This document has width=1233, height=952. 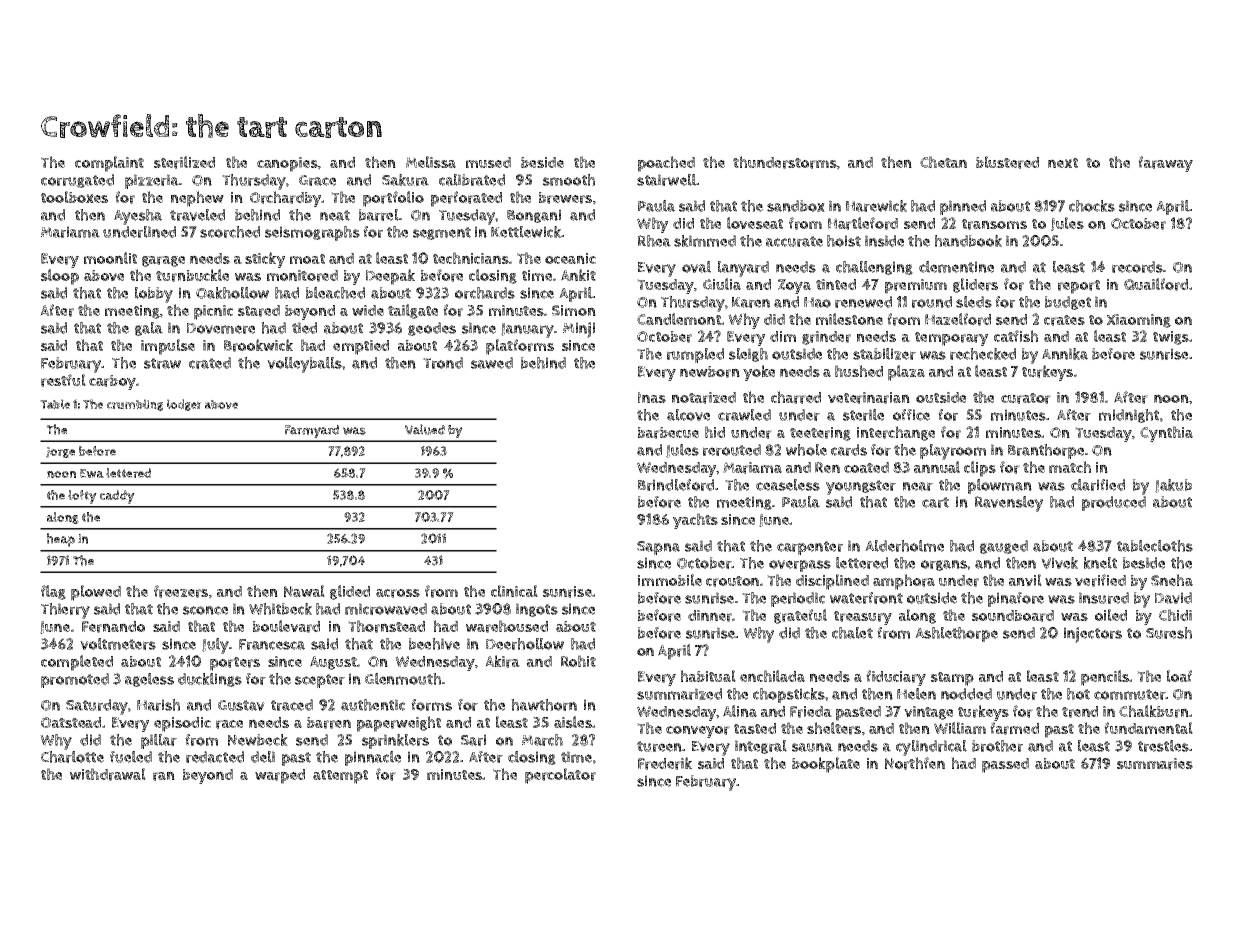 What do you see at coordinates (943, 162) in the document?
I see `Chetan` at bounding box center [943, 162].
